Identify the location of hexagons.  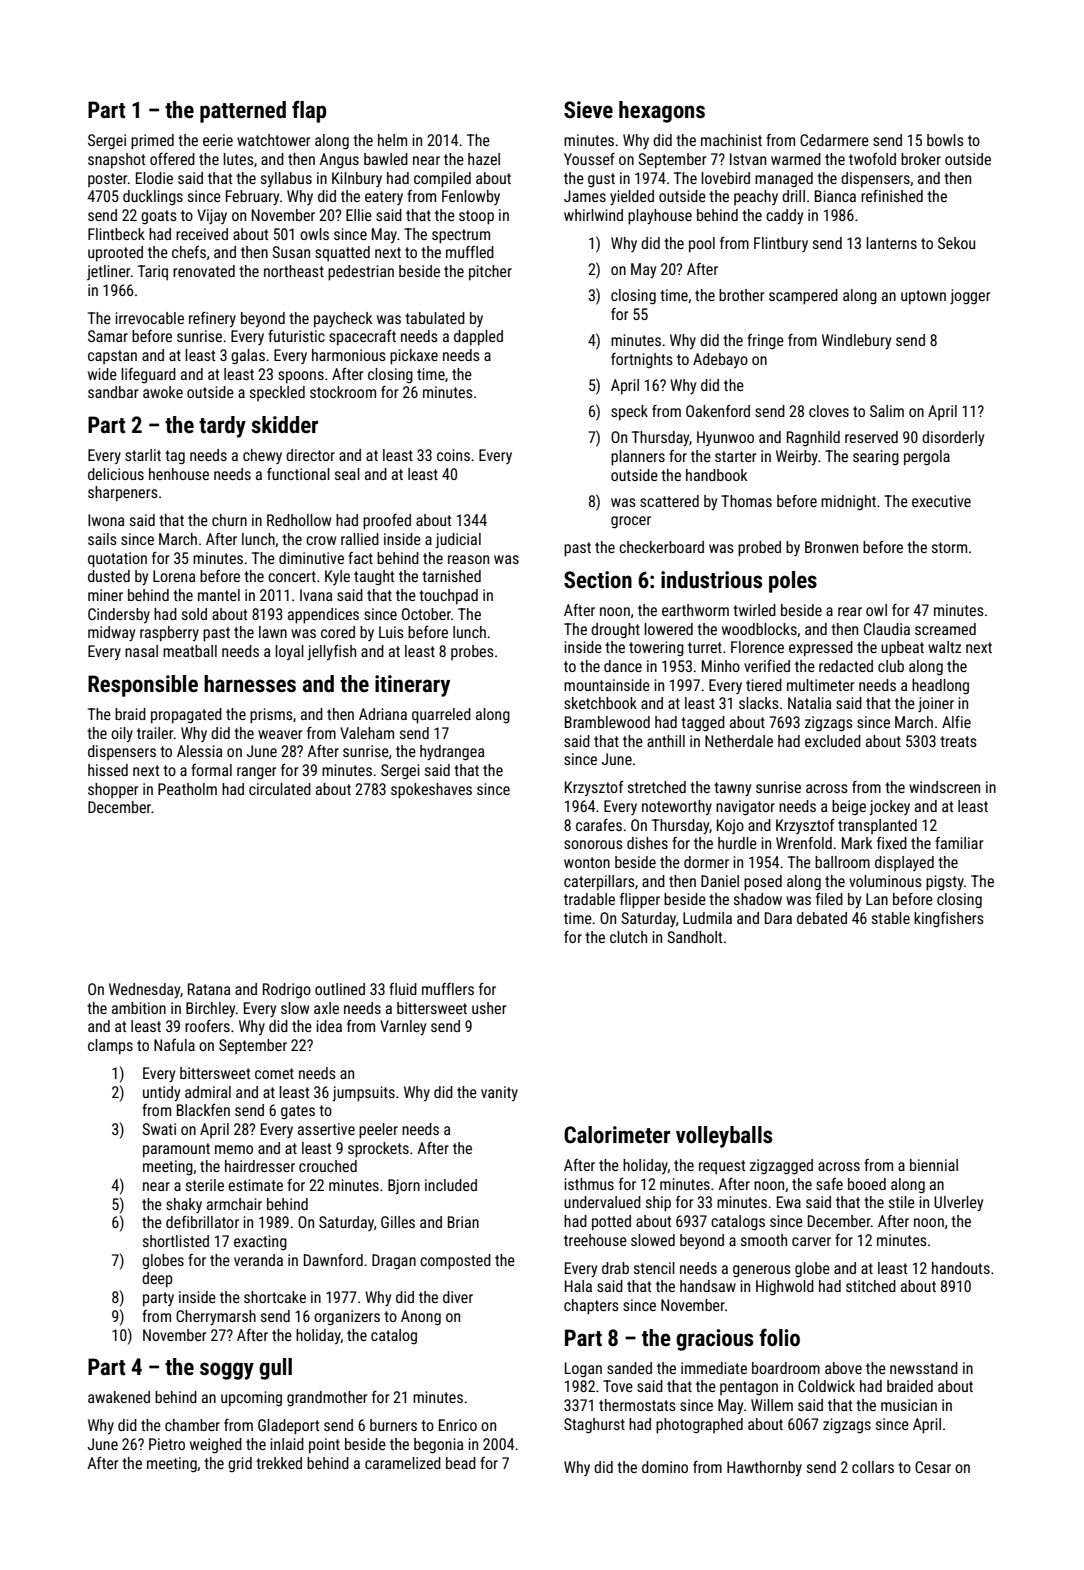
(662, 112).
